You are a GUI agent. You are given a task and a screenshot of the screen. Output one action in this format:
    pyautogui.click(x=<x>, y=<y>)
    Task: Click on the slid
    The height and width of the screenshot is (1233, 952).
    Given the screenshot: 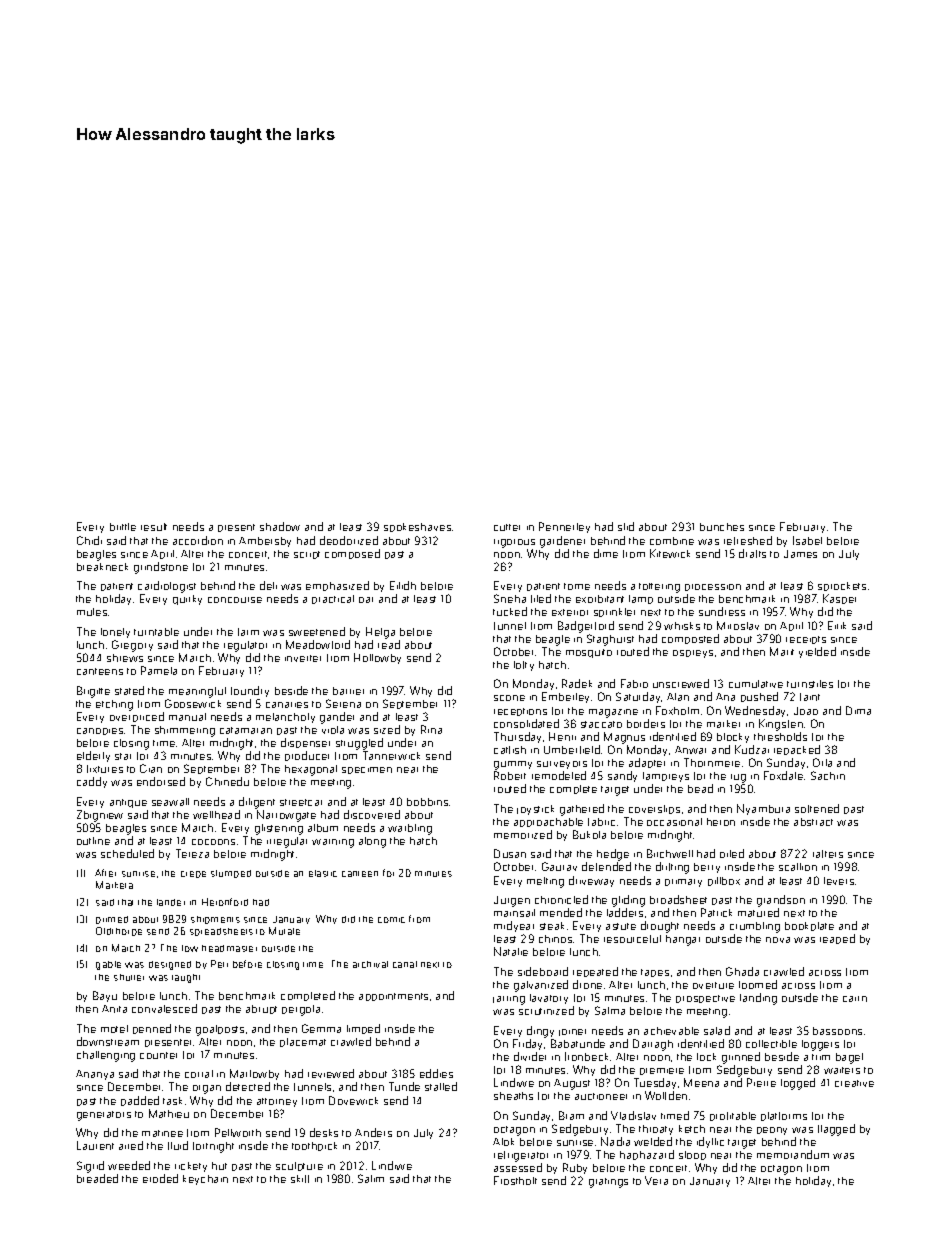 What is the action you would take?
    pyautogui.click(x=626, y=526)
